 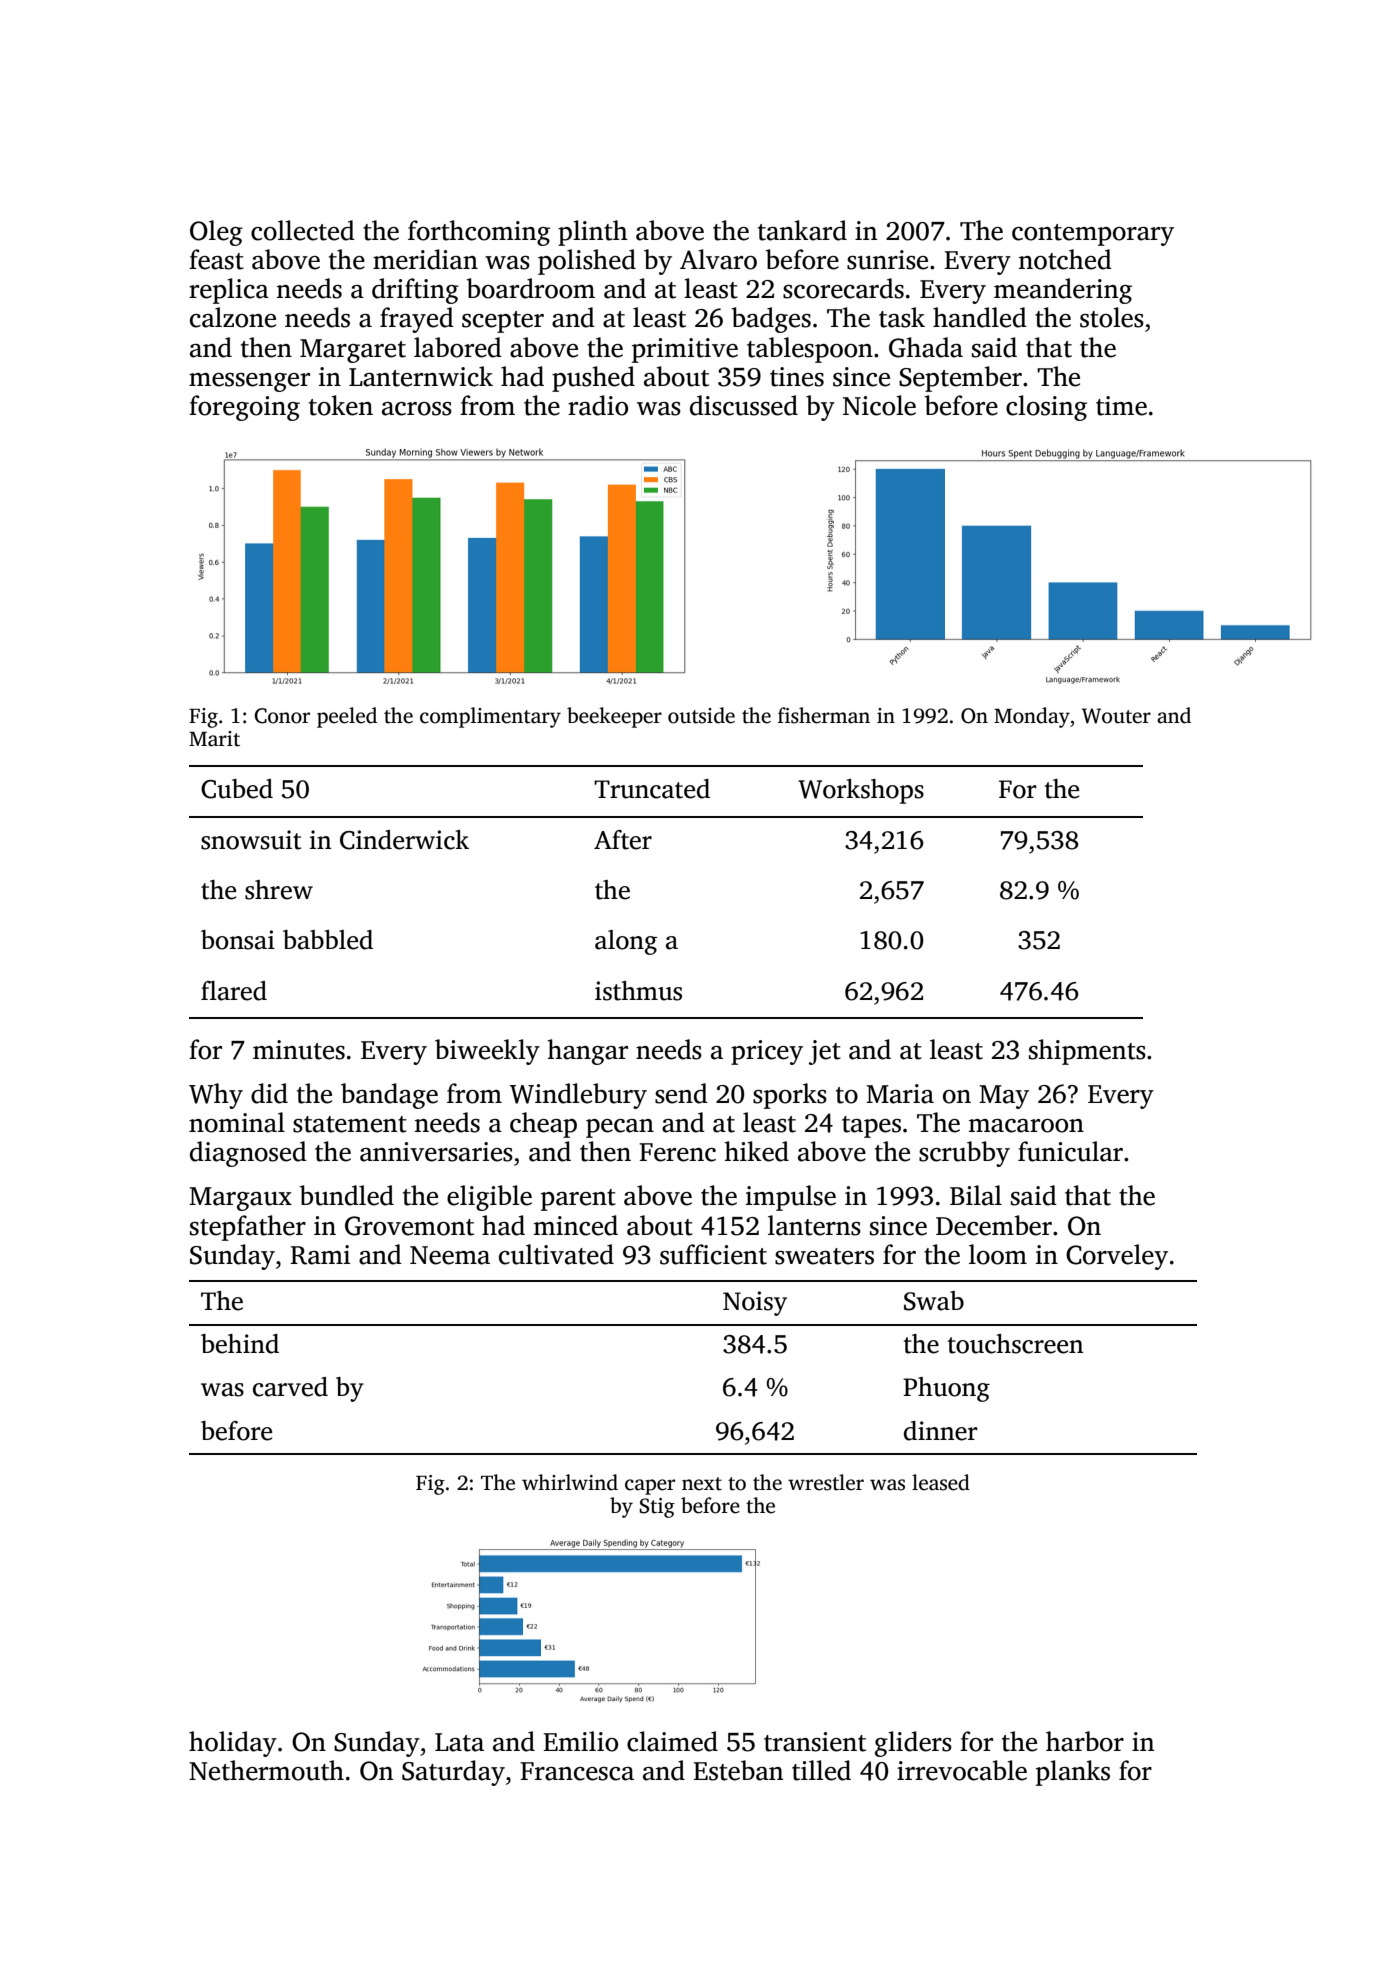 What do you see at coordinates (233, 1744) in the screenshot?
I see `holiday` at bounding box center [233, 1744].
